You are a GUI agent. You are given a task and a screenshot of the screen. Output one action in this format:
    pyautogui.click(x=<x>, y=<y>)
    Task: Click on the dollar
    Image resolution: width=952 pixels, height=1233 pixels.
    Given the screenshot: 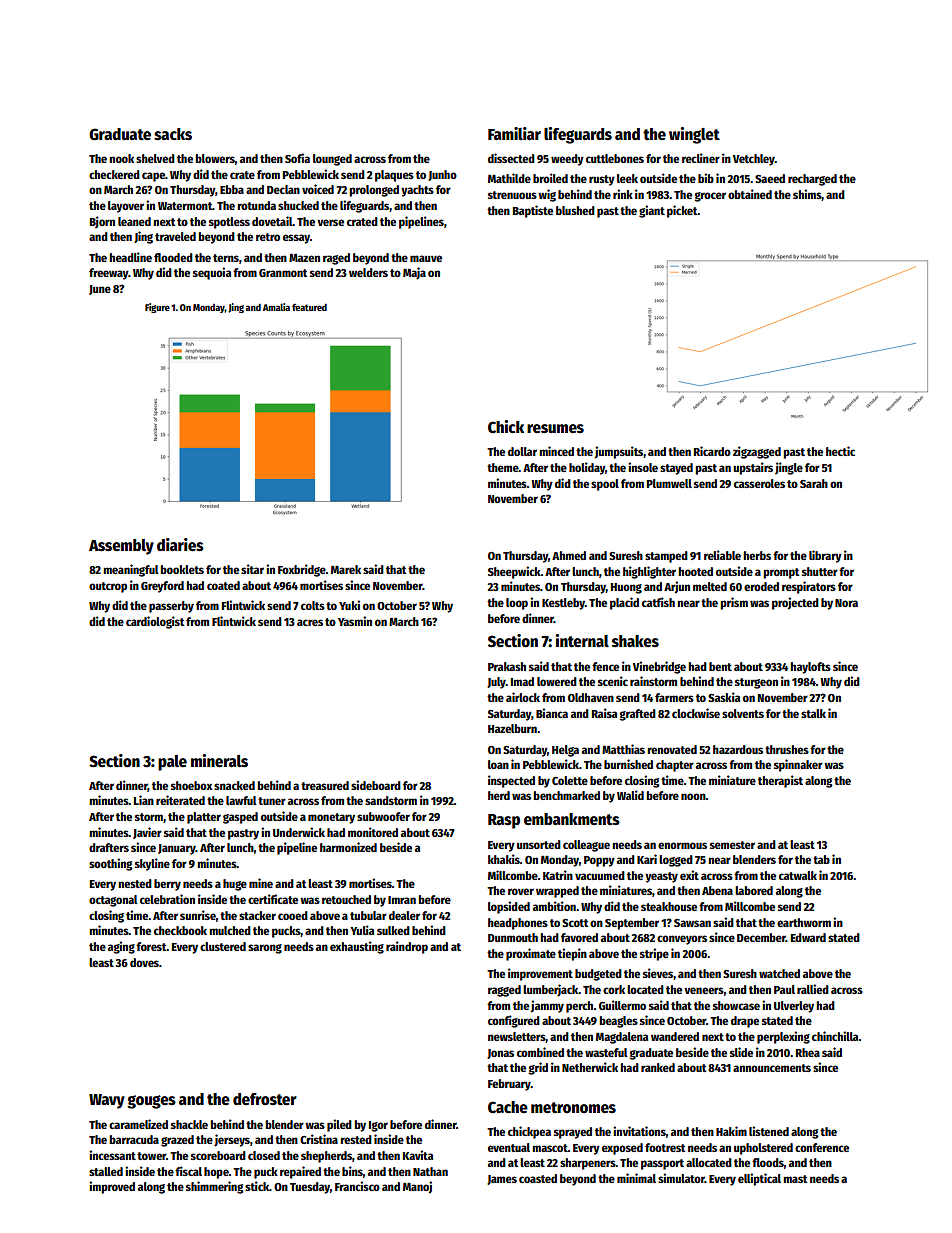 What is the action you would take?
    pyautogui.click(x=522, y=451)
